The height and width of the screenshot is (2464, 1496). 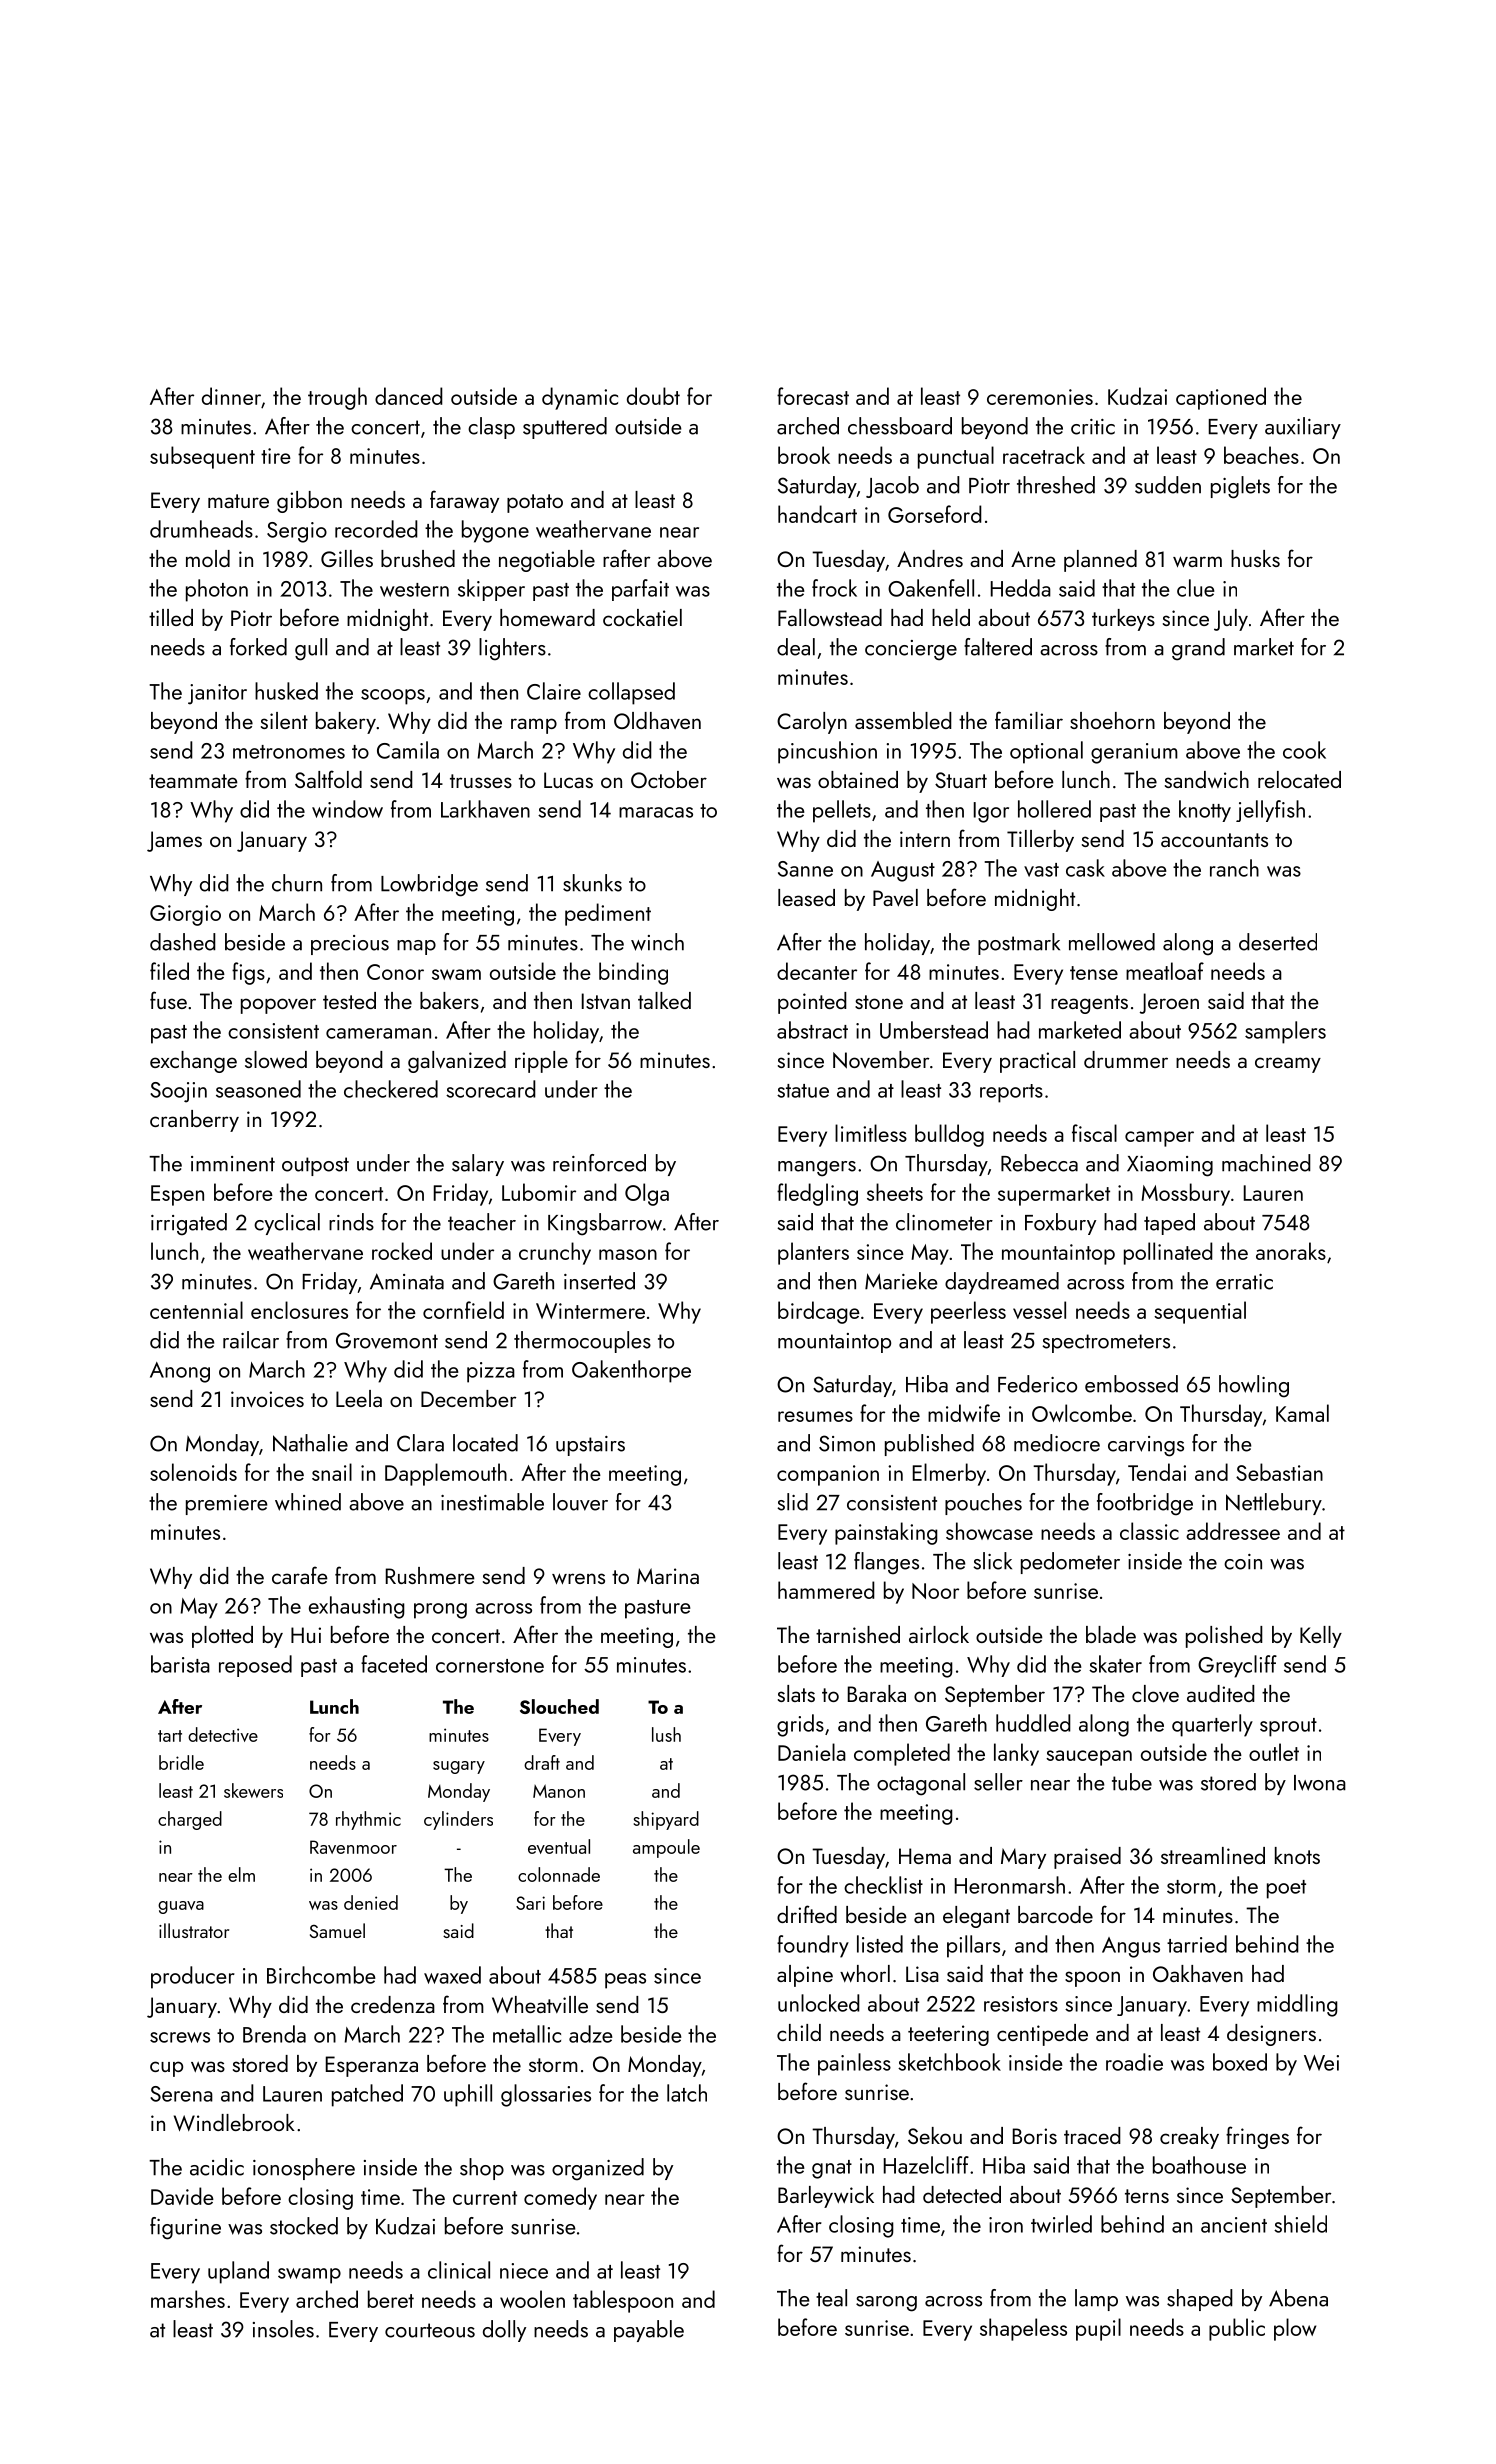 I want to click on subsequent, so click(x=202, y=457).
